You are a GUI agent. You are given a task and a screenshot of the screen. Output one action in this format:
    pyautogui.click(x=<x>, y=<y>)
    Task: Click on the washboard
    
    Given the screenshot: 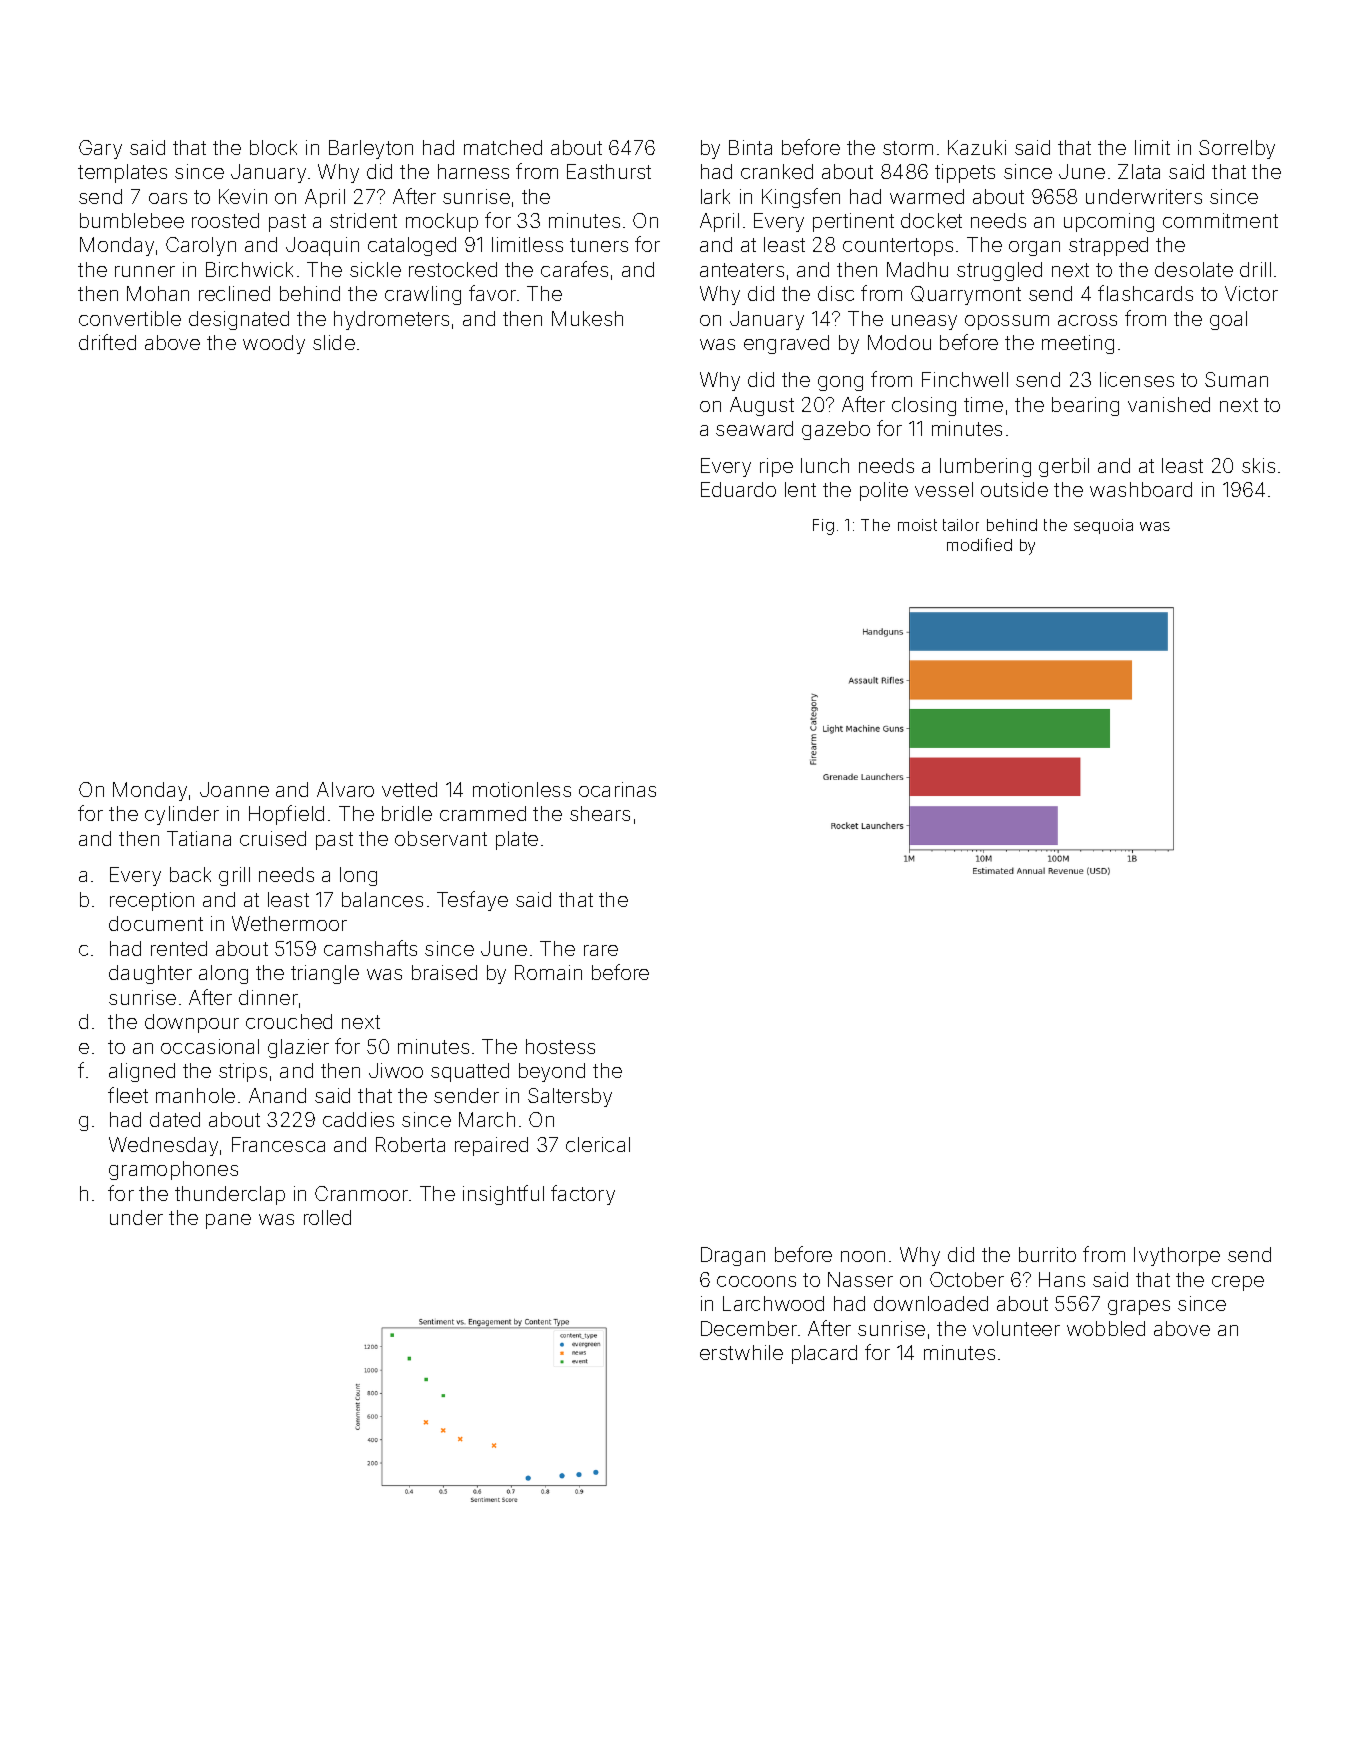 What is the action you would take?
    pyautogui.click(x=1141, y=489)
